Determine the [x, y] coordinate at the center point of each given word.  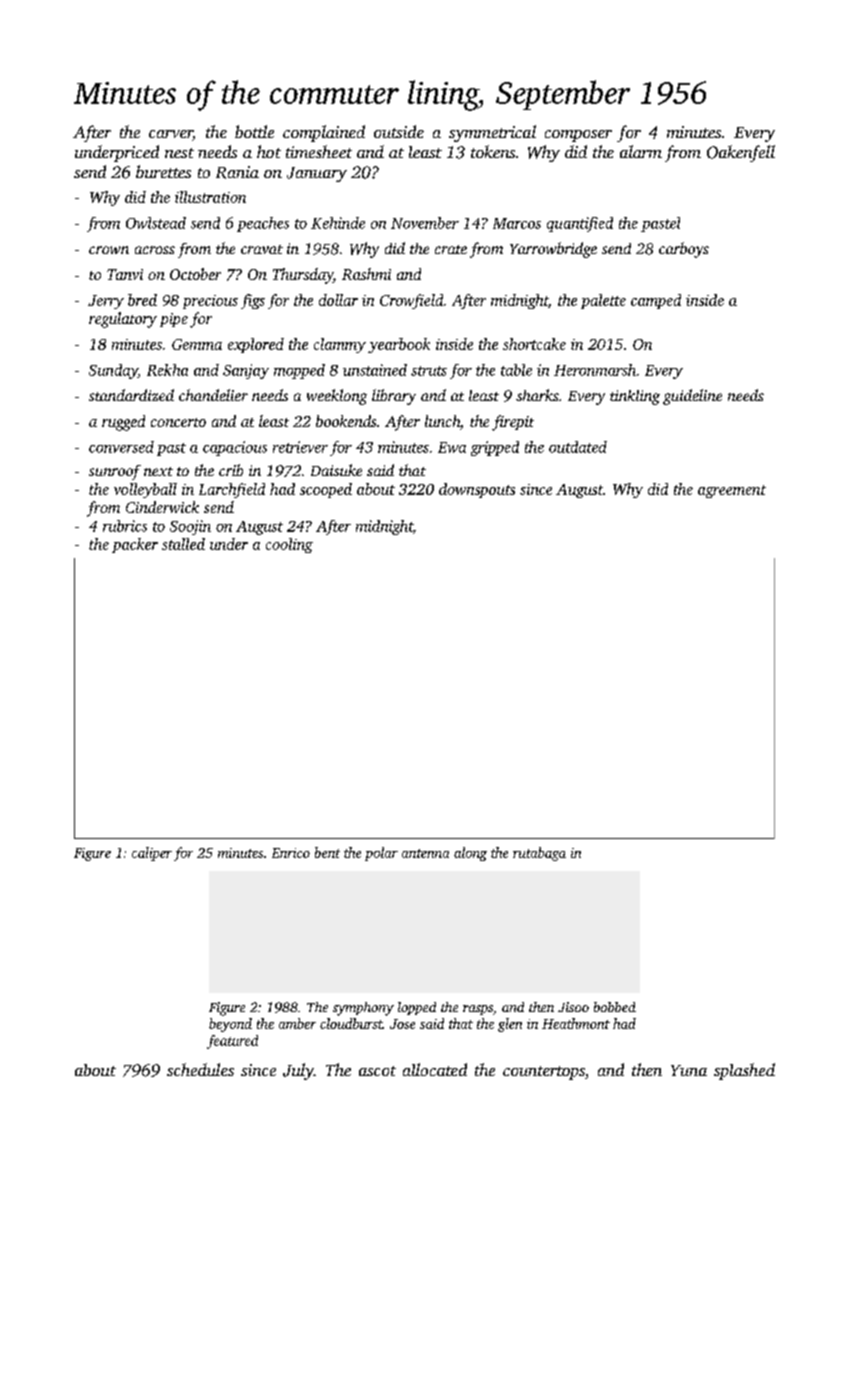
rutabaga [539, 854]
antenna [425, 853]
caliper [152, 854]
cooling [289, 545]
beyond [230, 1025]
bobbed [615, 1007]
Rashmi [366, 274]
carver [171, 135]
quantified [580, 224]
